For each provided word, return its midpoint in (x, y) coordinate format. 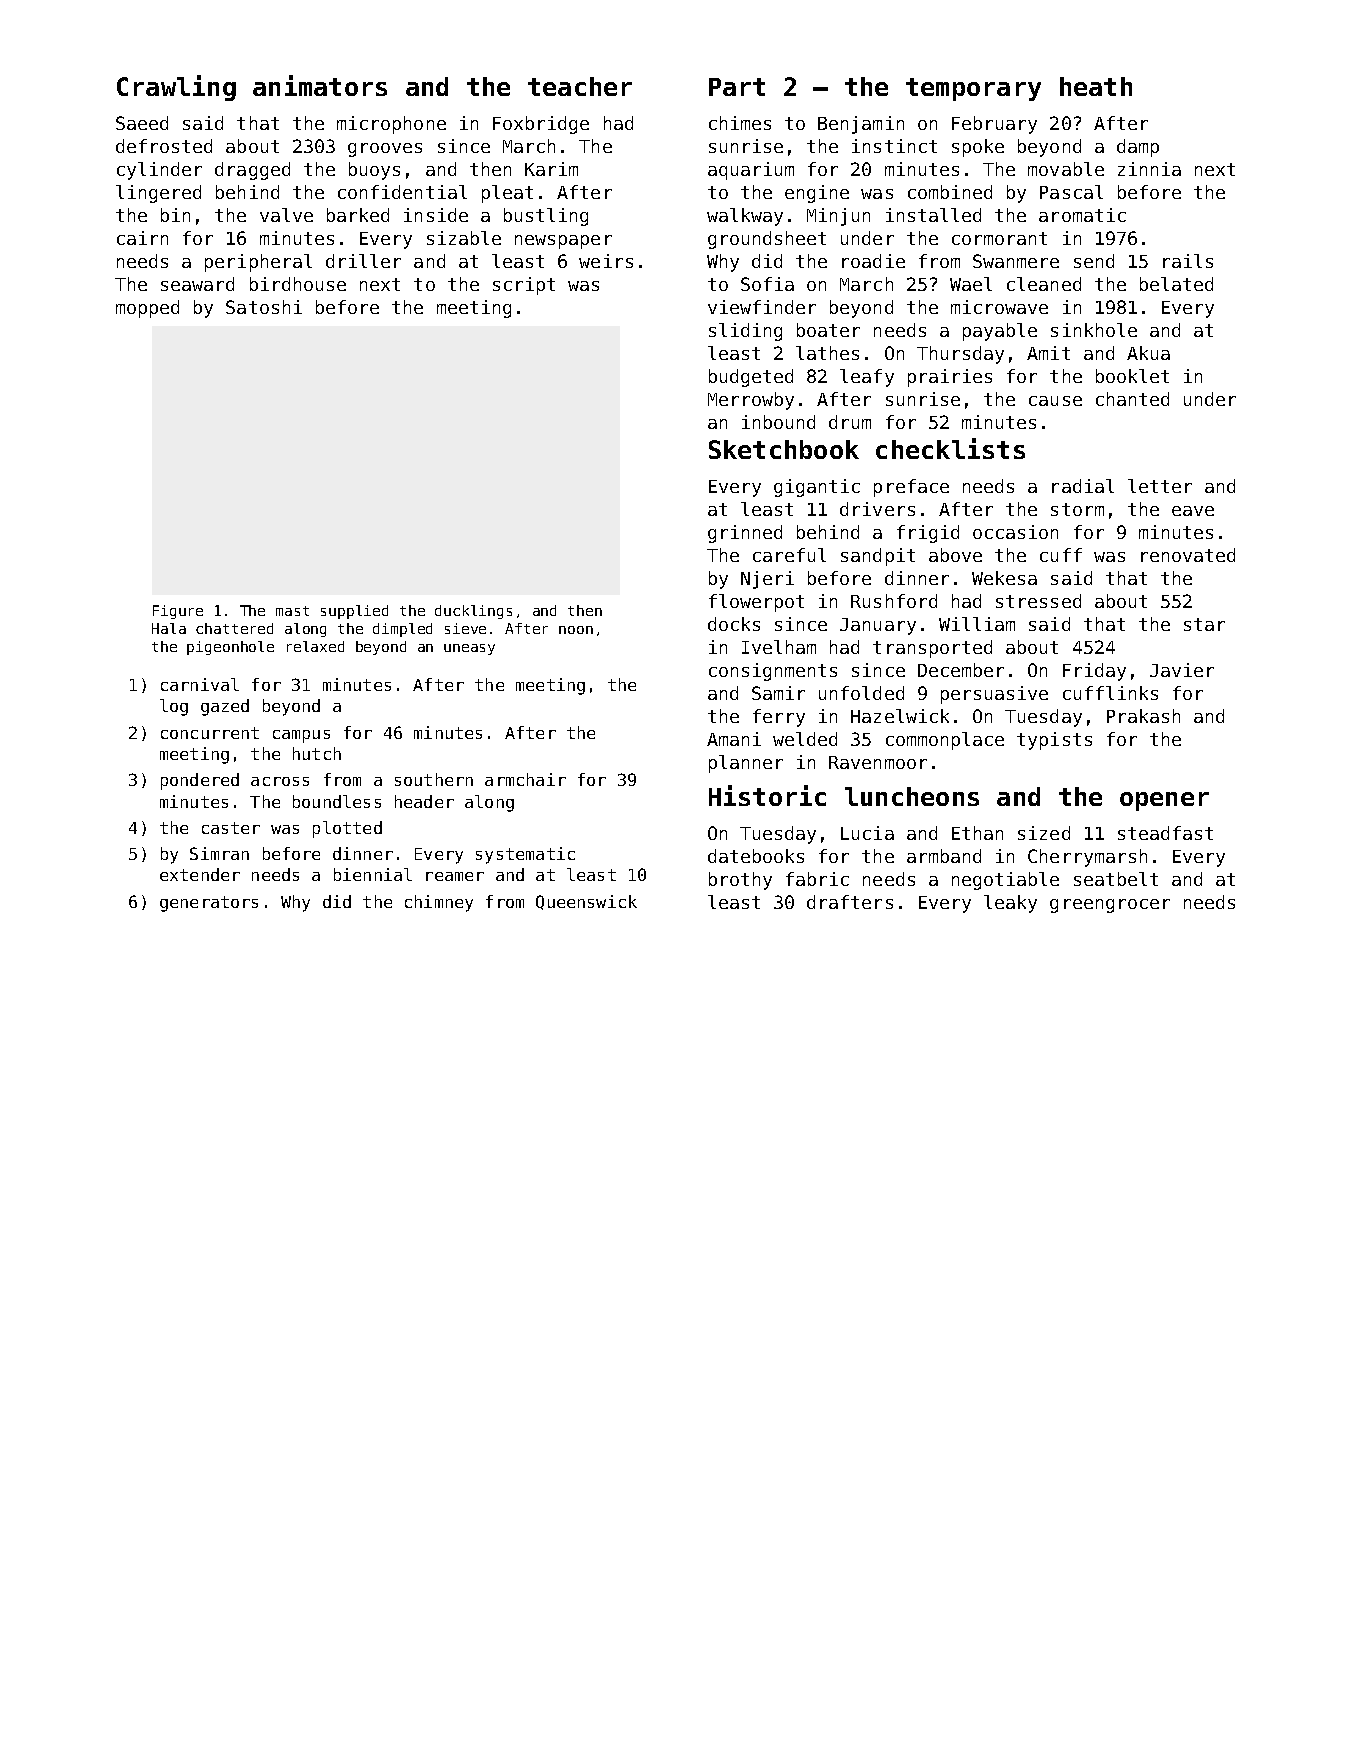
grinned (745, 534)
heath (1096, 86)
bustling (546, 217)
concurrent (210, 733)
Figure (178, 612)
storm (1077, 509)
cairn (142, 238)
